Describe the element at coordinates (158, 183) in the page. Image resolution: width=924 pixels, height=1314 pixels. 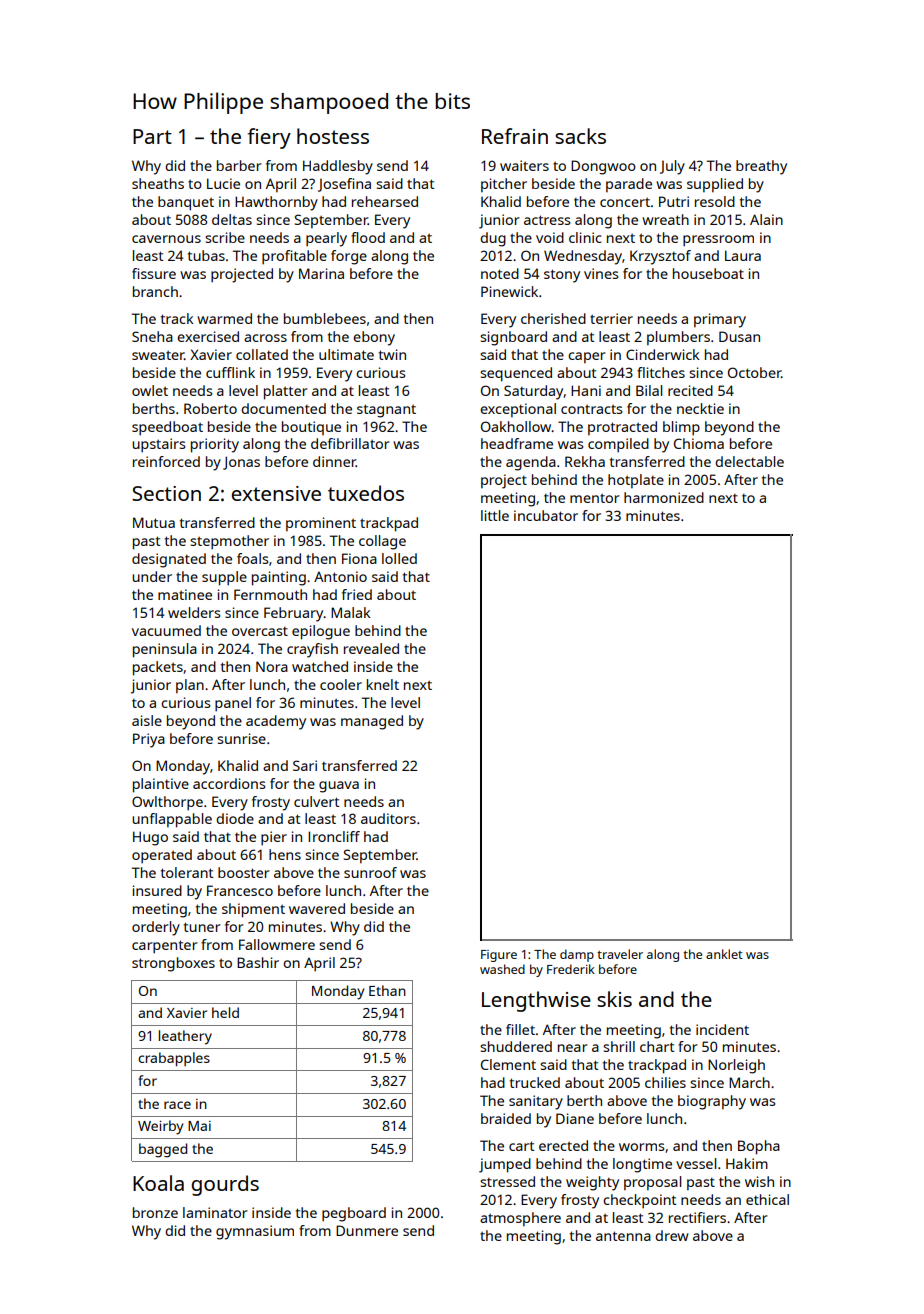
I see `sheaths` at that location.
